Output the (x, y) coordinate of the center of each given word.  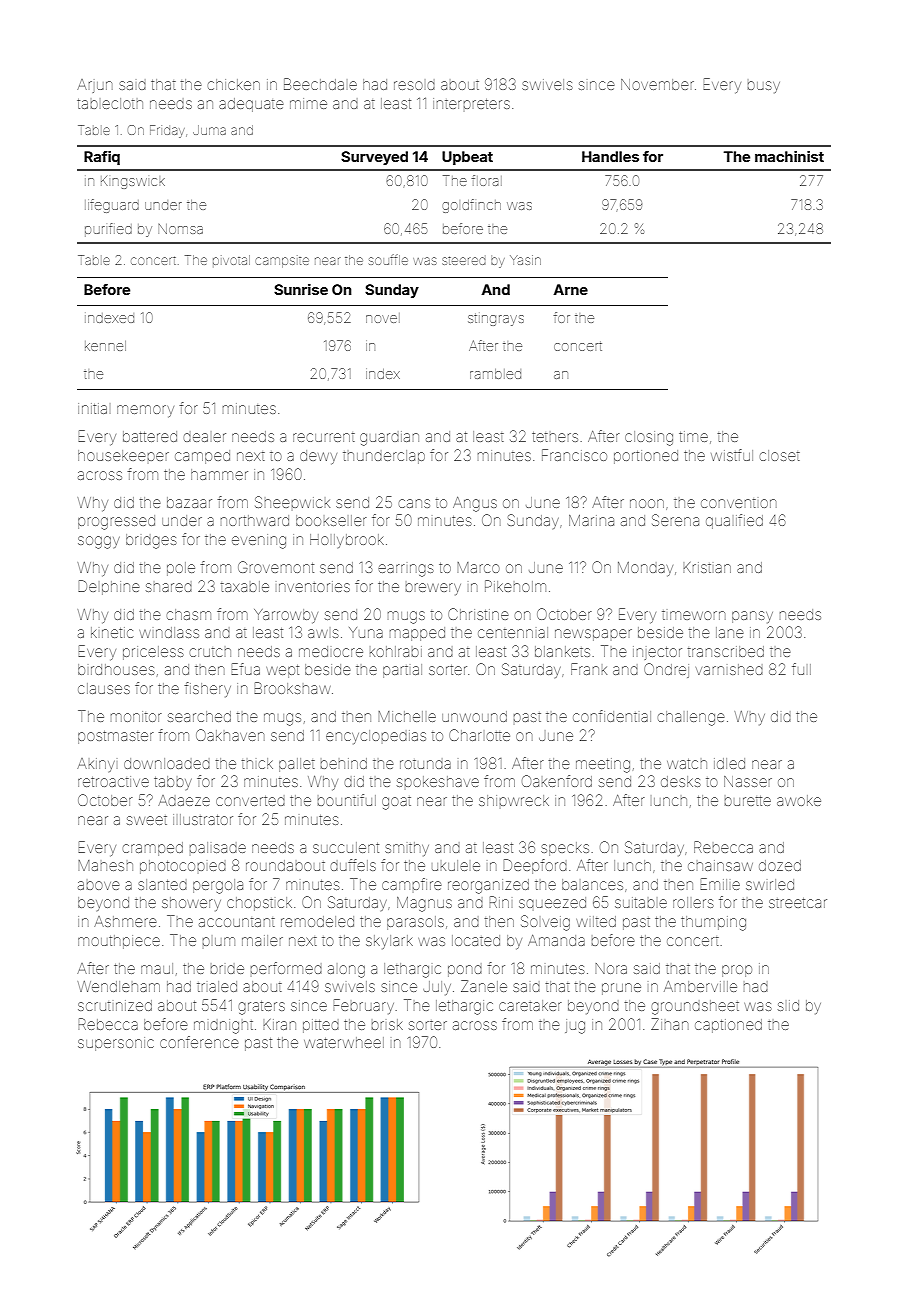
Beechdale (320, 84)
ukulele (456, 865)
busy (764, 87)
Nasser (748, 781)
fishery (208, 689)
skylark (389, 942)
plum (219, 941)
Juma (209, 130)
